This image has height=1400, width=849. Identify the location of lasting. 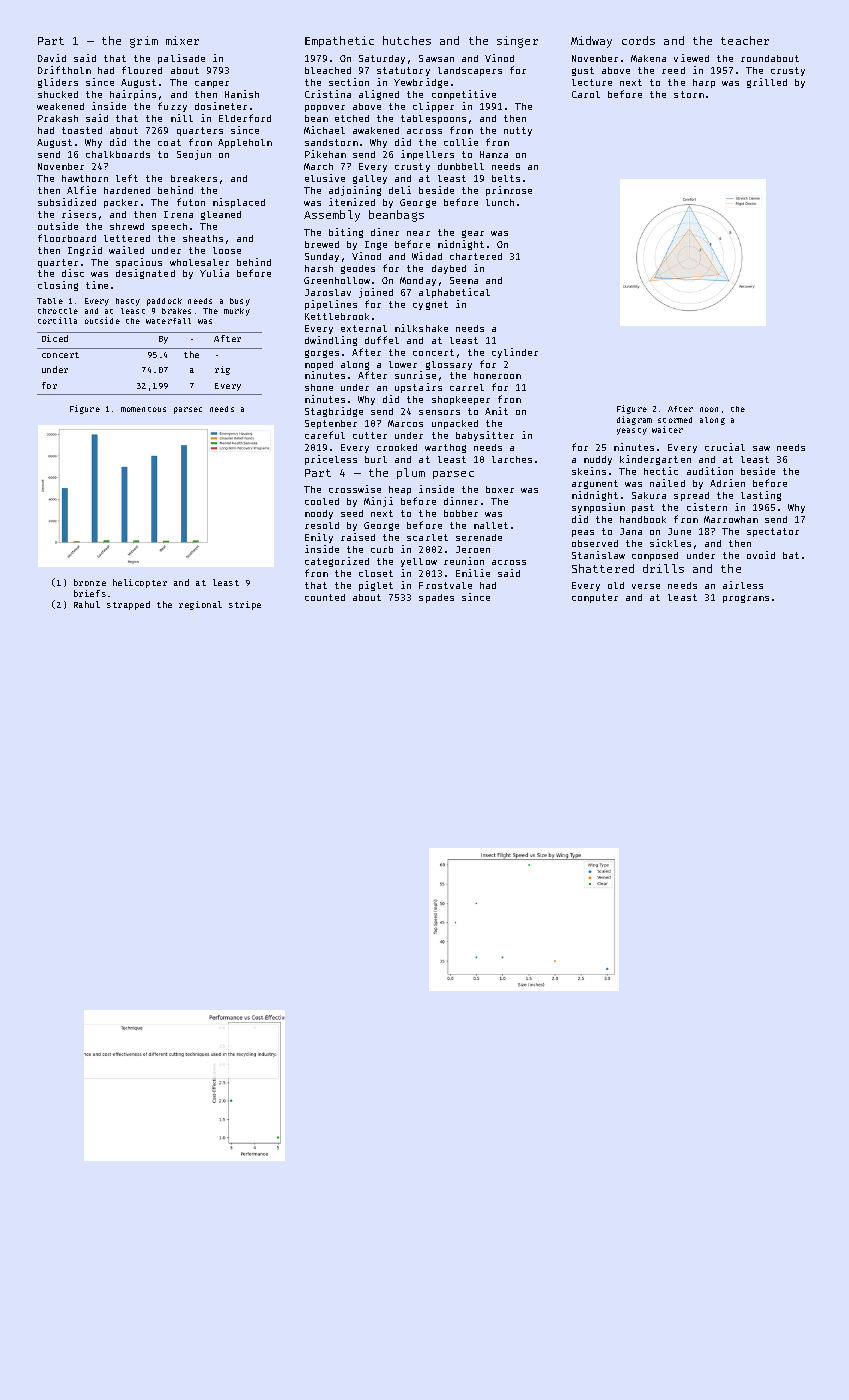
(761, 496).
